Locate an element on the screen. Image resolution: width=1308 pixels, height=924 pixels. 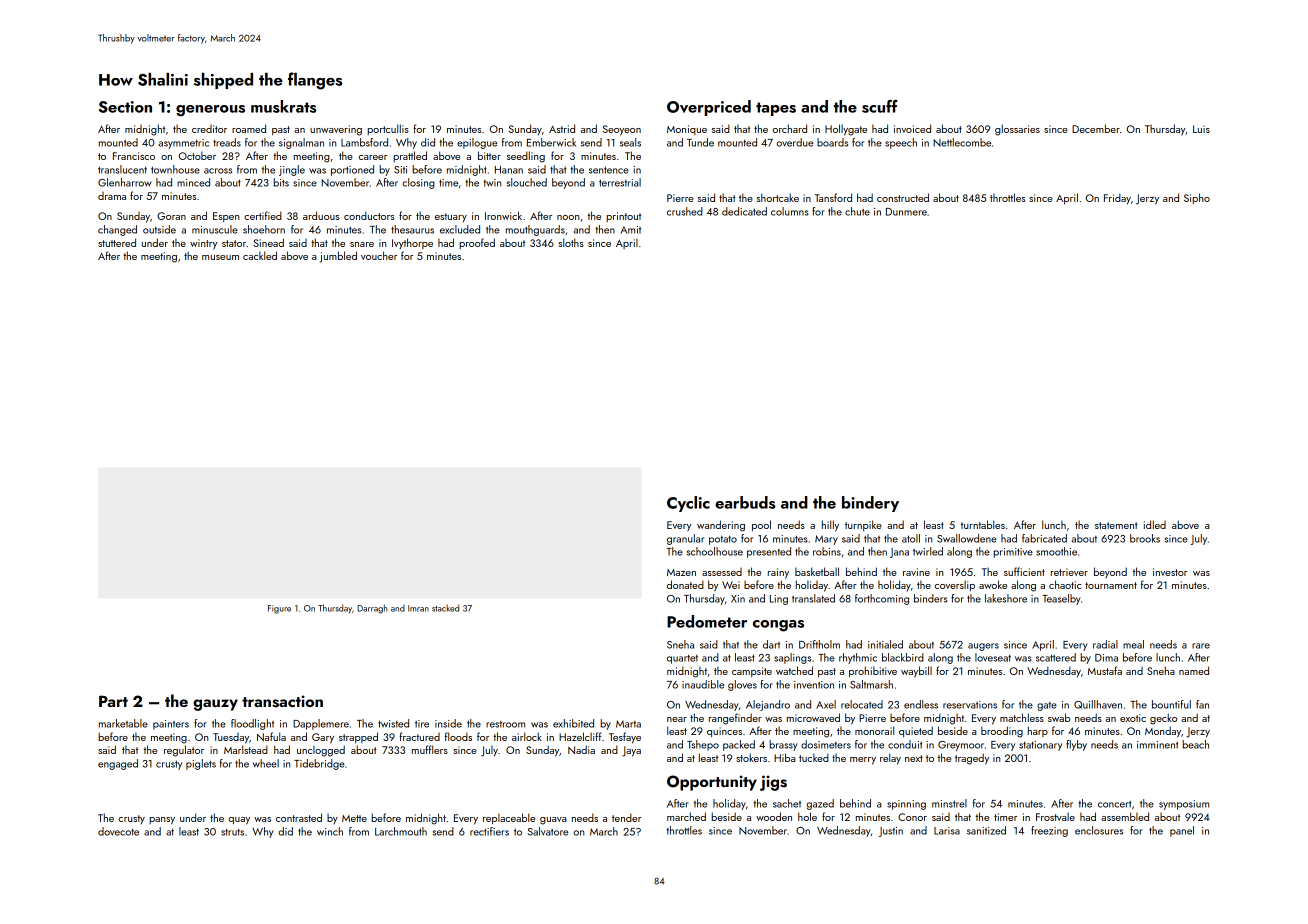
Sipho is located at coordinates (1197, 198).
